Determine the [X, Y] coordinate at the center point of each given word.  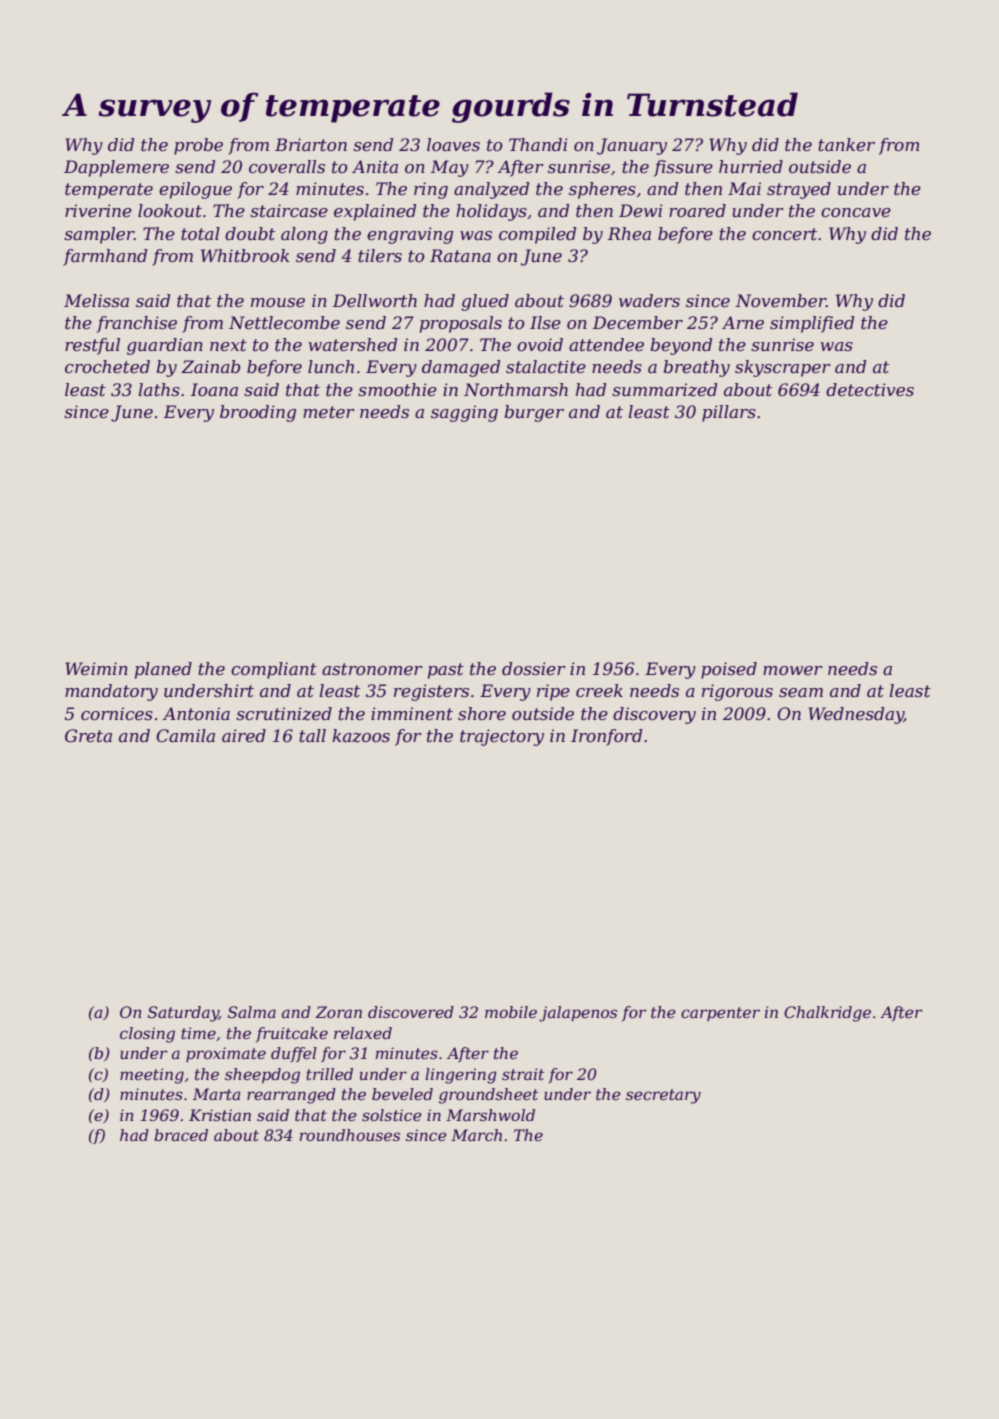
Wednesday [856, 715]
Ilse [545, 322]
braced [181, 1135]
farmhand [105, 257]
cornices [117, 713]
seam [801, 692]
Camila [185, 735]
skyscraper [783, 368]
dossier [534, 668]
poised [729, 670]
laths [159, 389]
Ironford [606, 737]
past [446, 671]
